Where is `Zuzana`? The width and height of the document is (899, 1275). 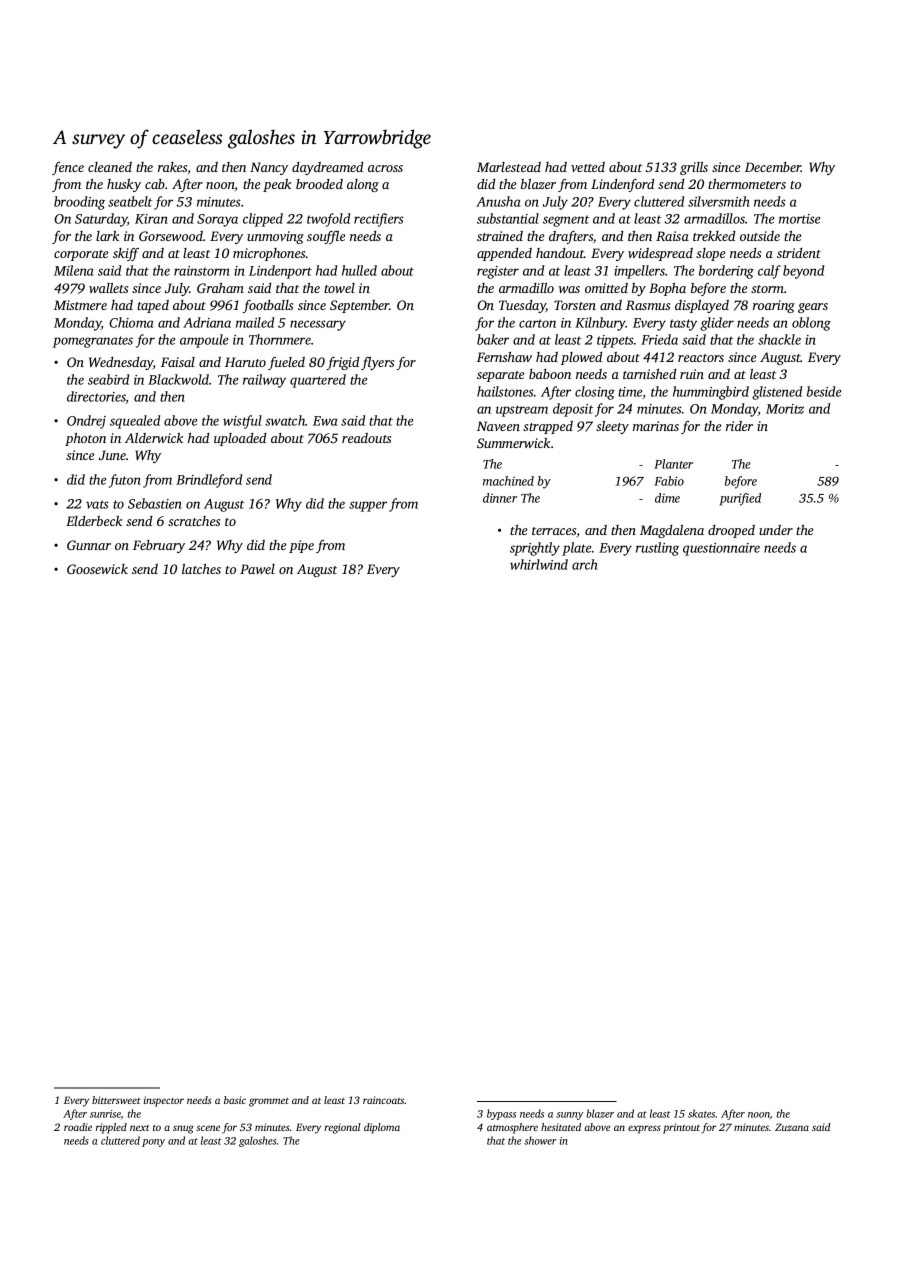 Zuzana is located at coordinates (792, 1127).
